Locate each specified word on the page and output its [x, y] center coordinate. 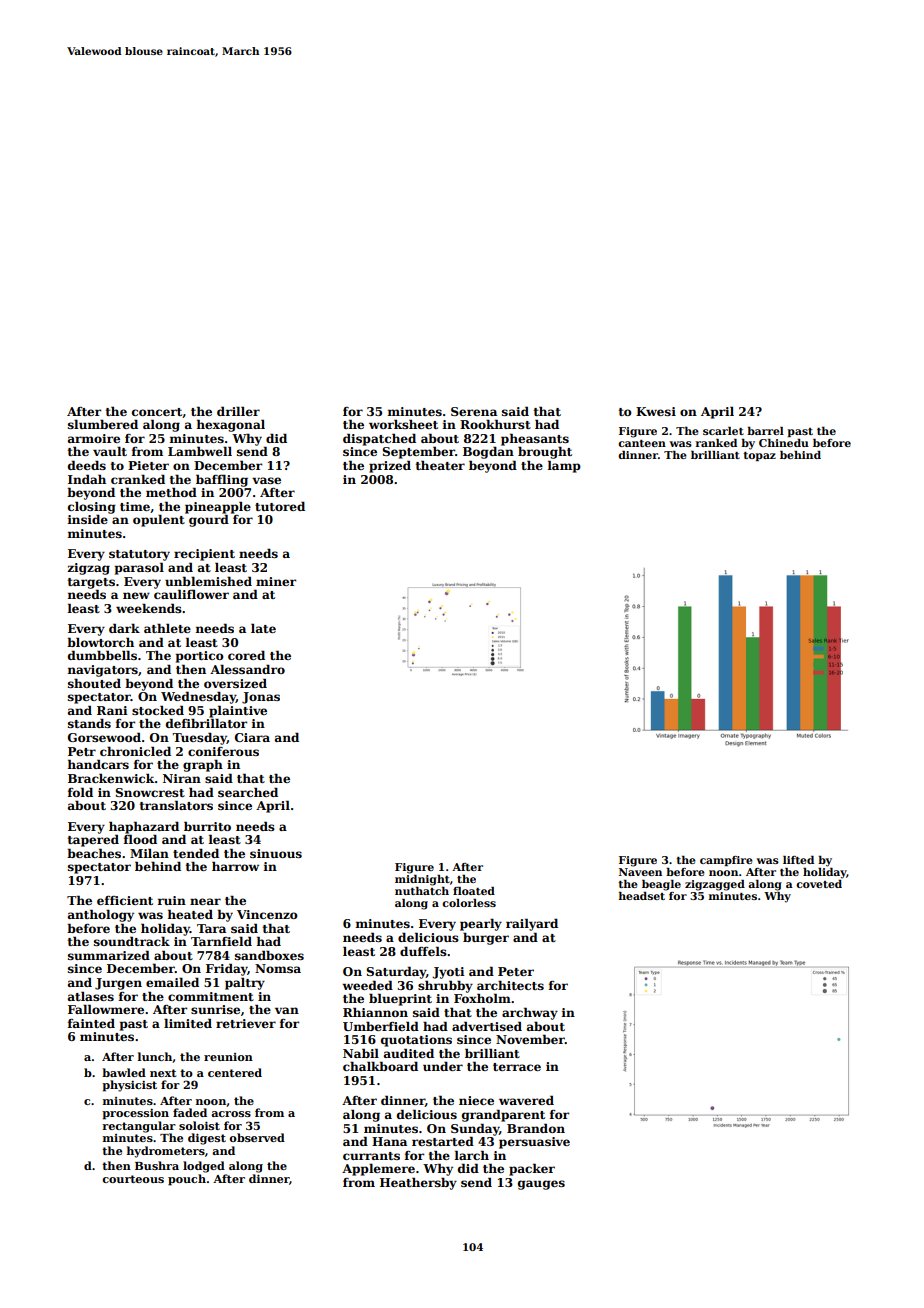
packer [532, 1169]
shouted [94, 683]
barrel [765, 431]
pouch [187, 1180]
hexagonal [231, 425]
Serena [474, 411]
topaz [759, 456]
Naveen [640, 872]
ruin [172, 900]
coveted [819, 884]
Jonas [261, 698]
